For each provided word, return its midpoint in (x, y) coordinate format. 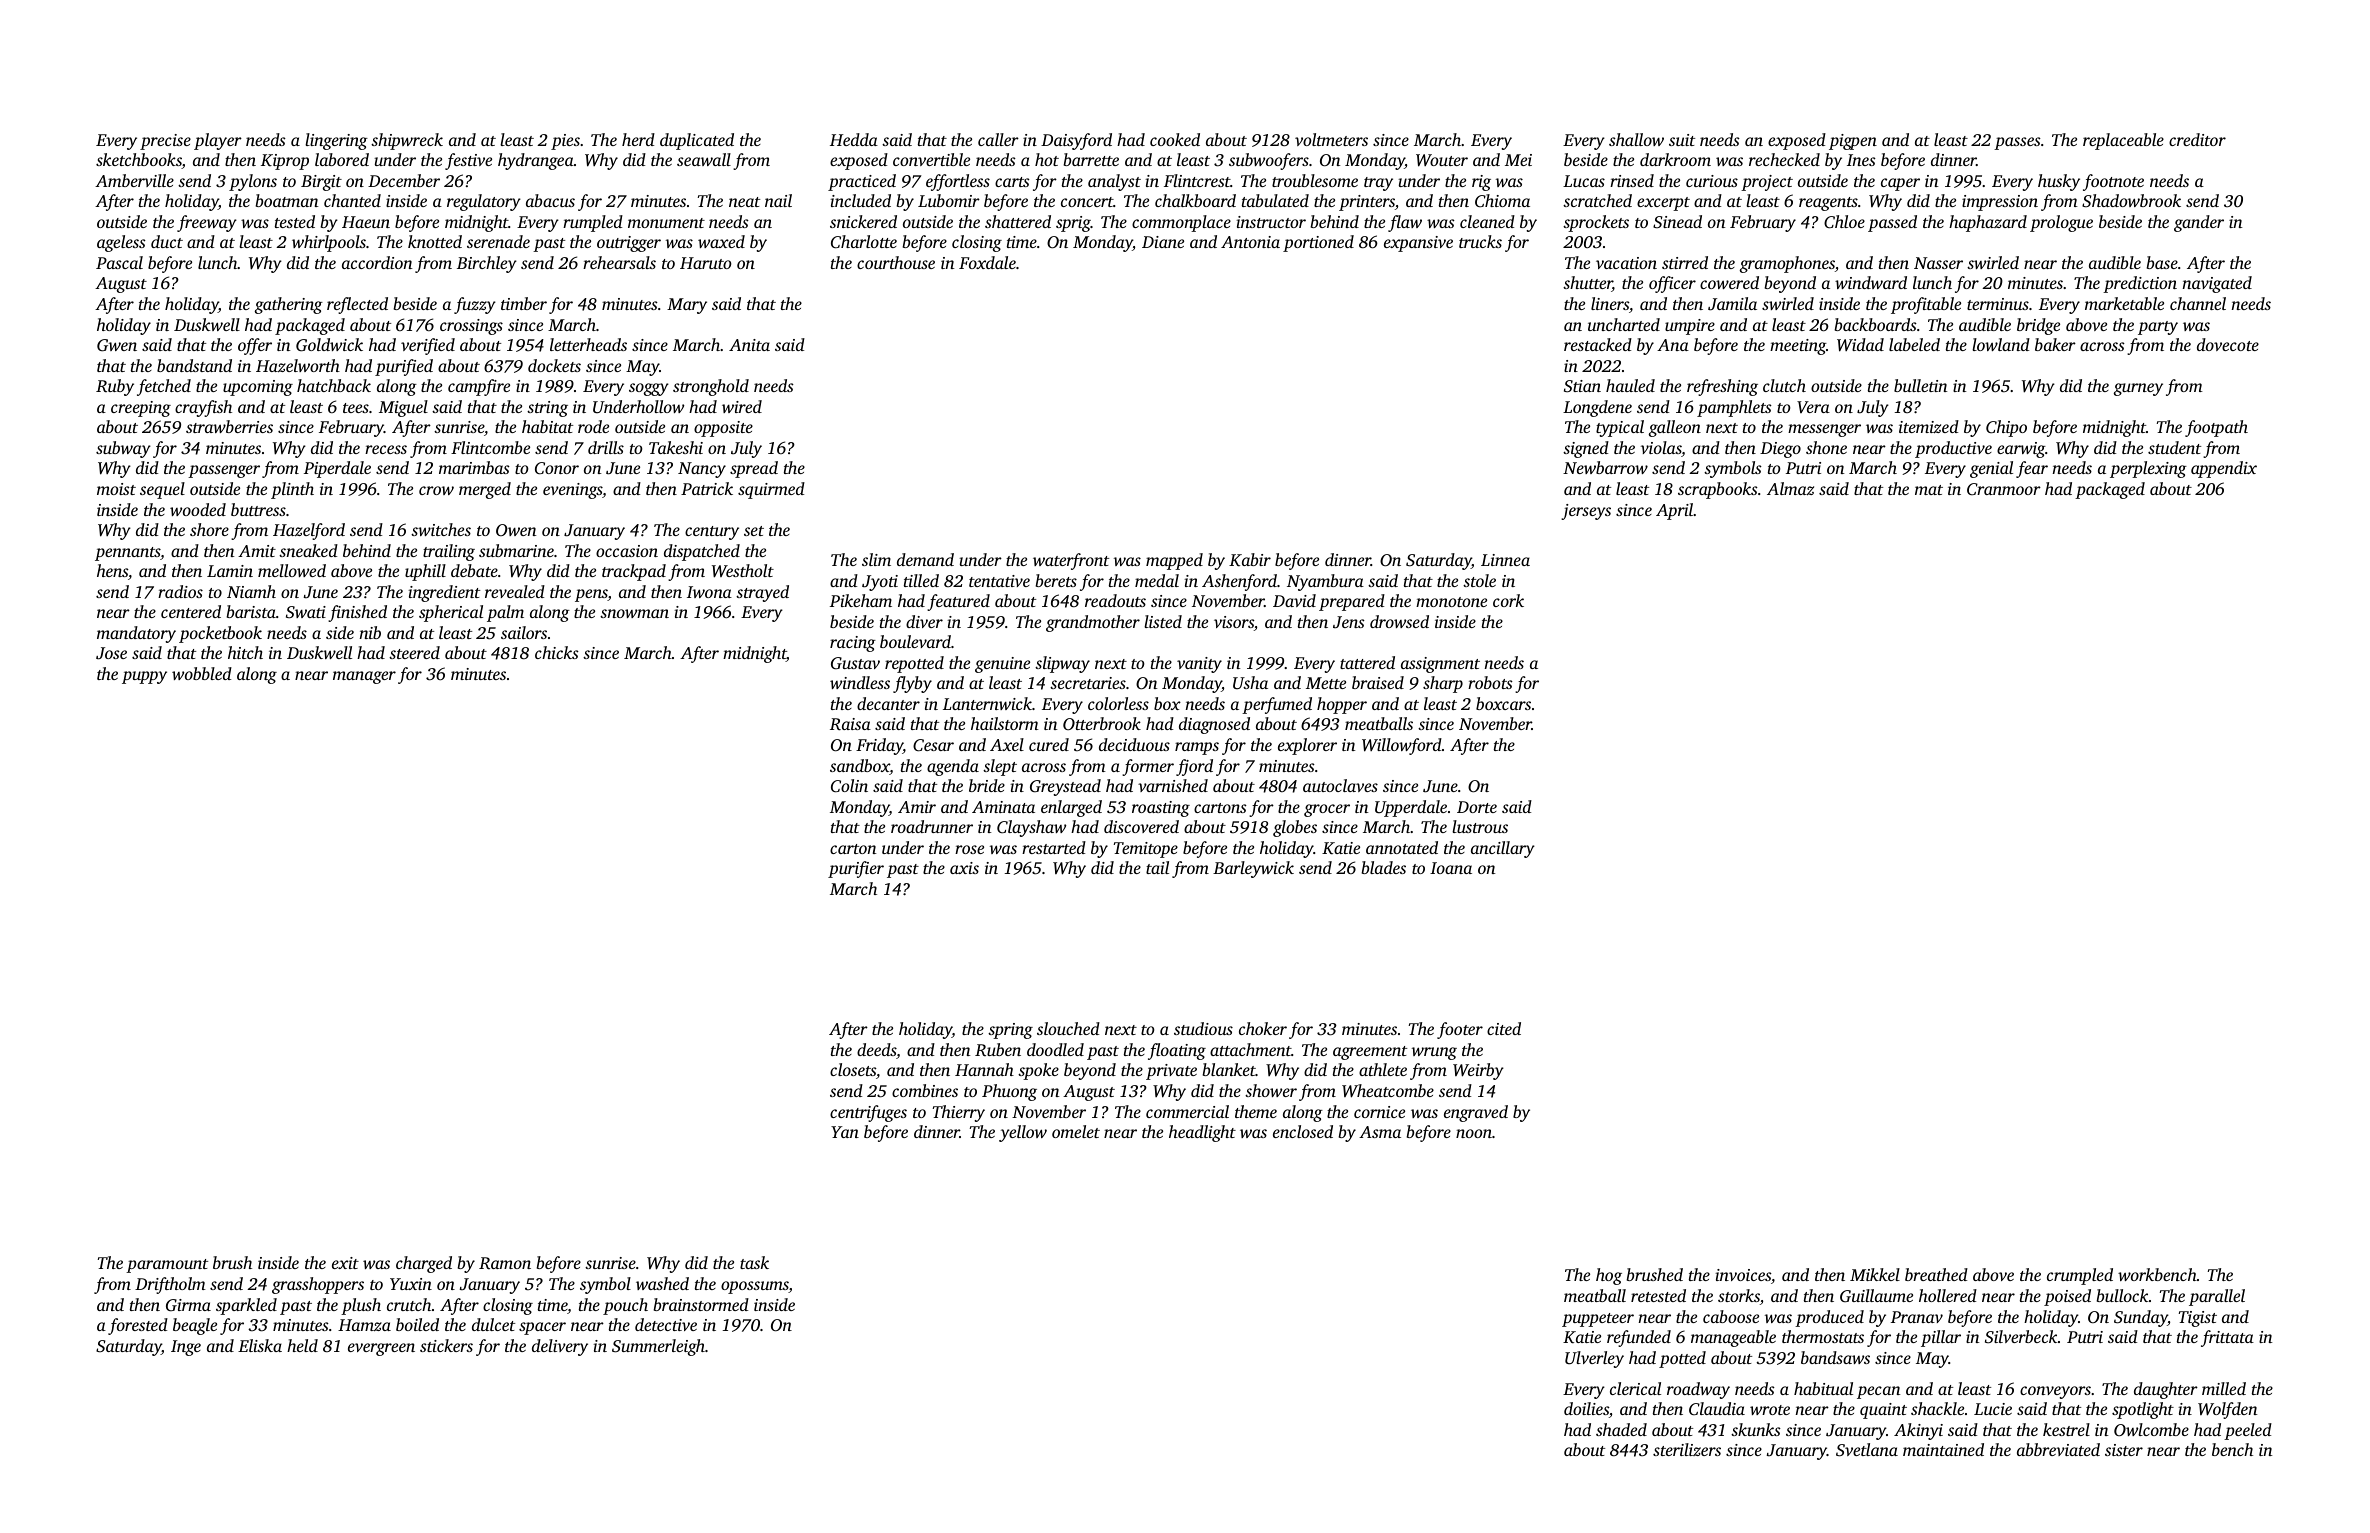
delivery (560, 1347)
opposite (723, 429)
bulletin (1921, 385)
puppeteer (1598, 1320)
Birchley (487, 264)
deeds (876, 1049)
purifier (856, 869)
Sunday (2141, 1318)
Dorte (1477, 807)
